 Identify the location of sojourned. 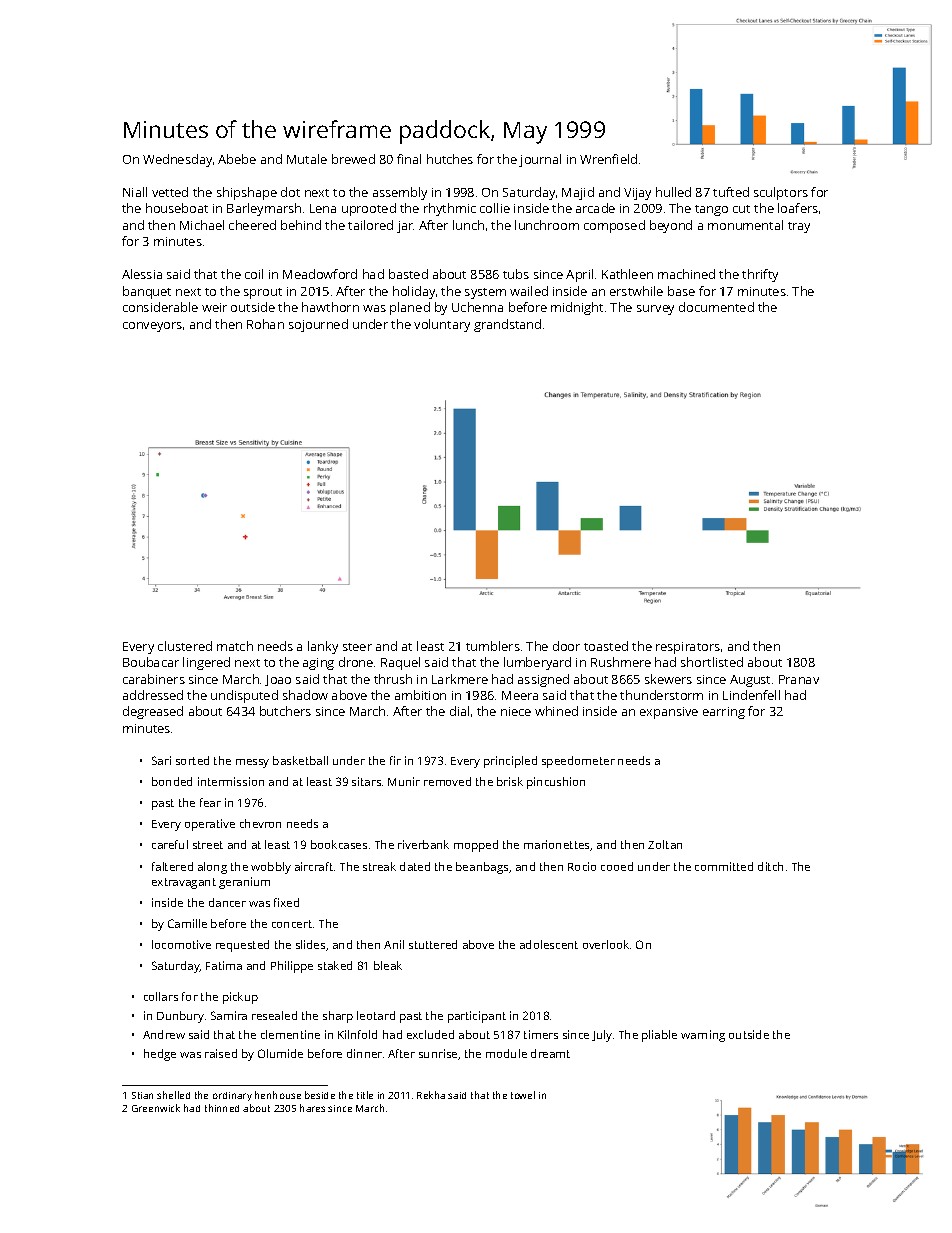
(318, 325).
